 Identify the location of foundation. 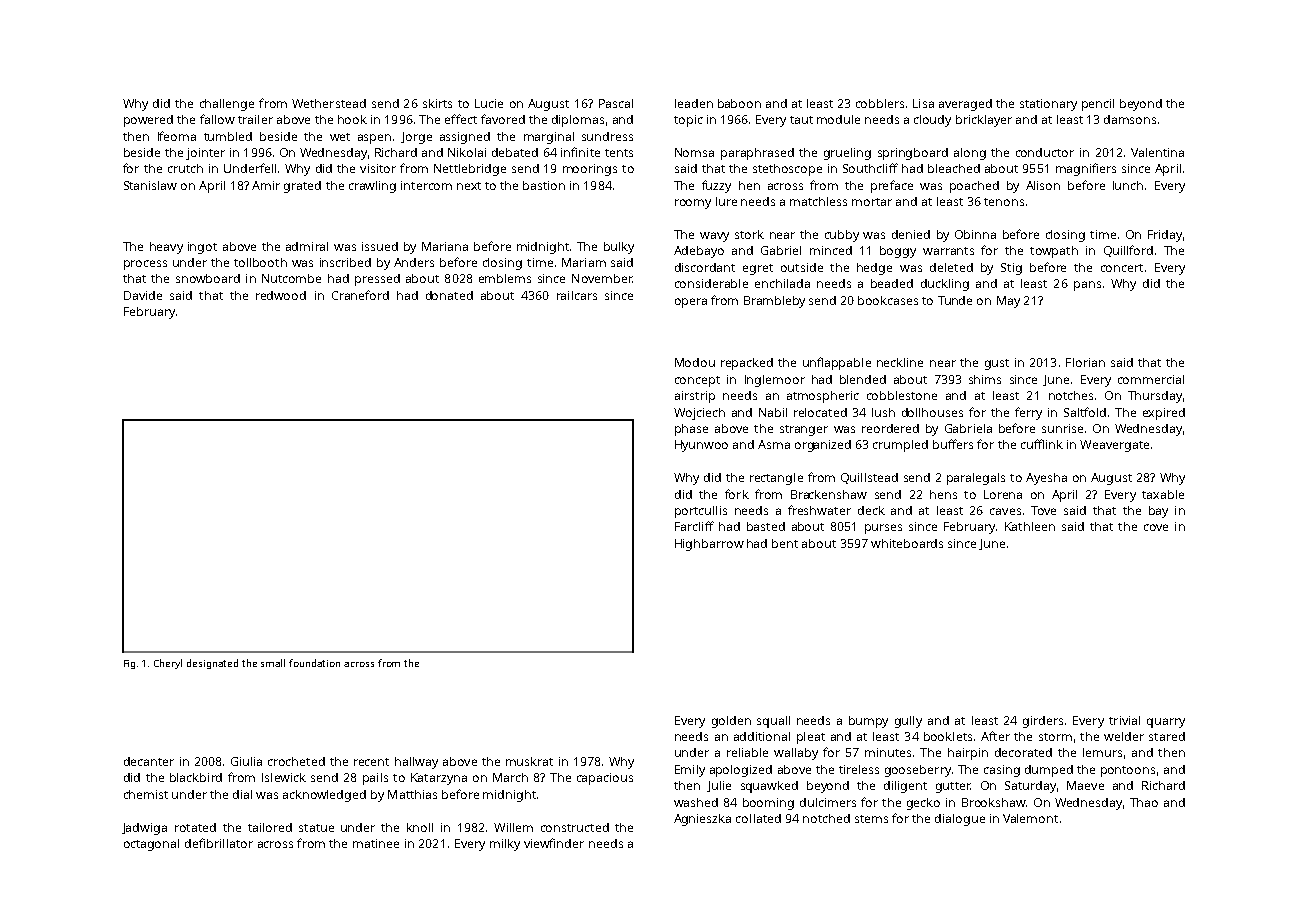
(314, 663).
